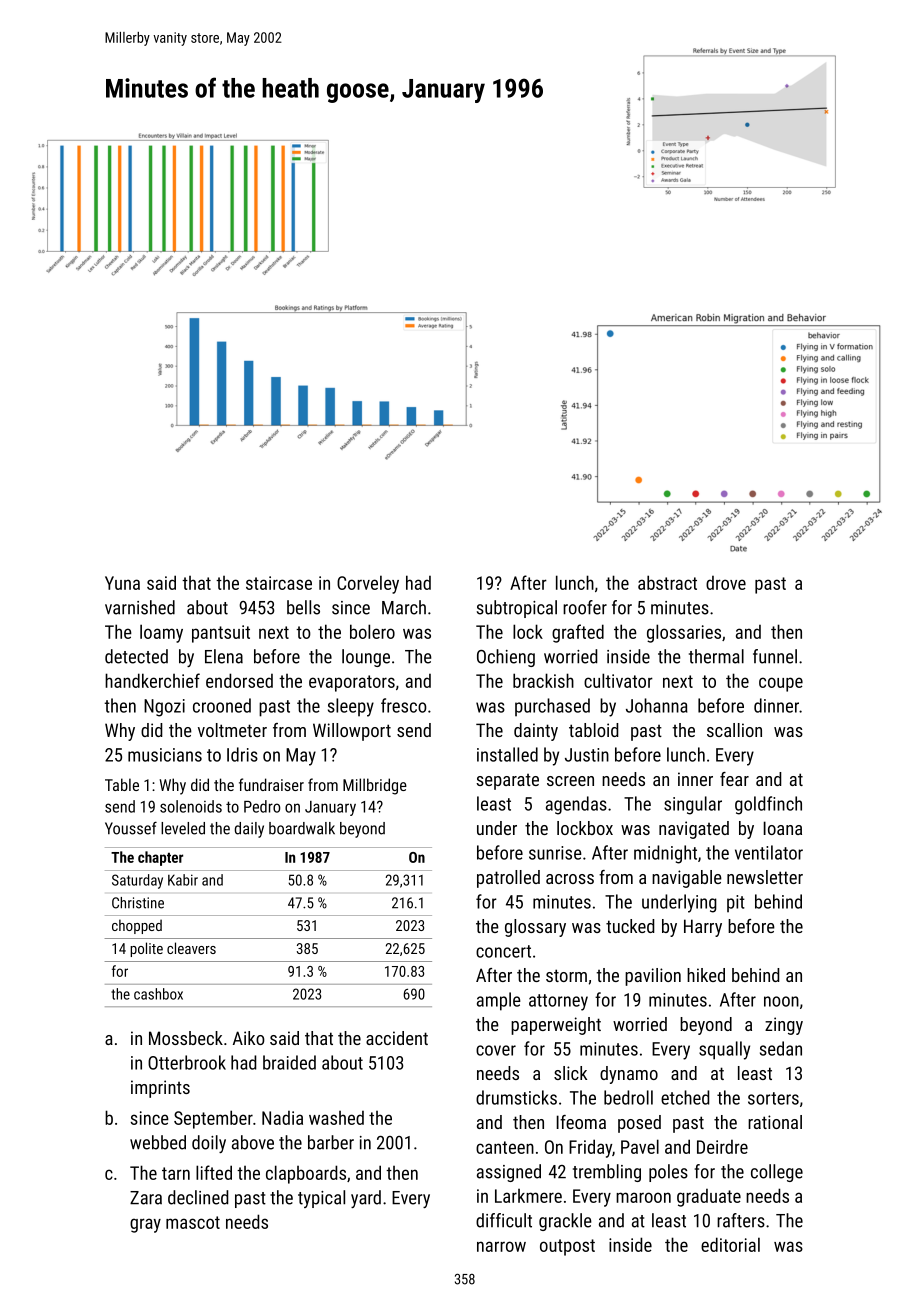 The height and width of the screenshot is (1316, 908). Describe the element at coordinates (687, 879) in the screenshot. I see `navigable` at that location.
